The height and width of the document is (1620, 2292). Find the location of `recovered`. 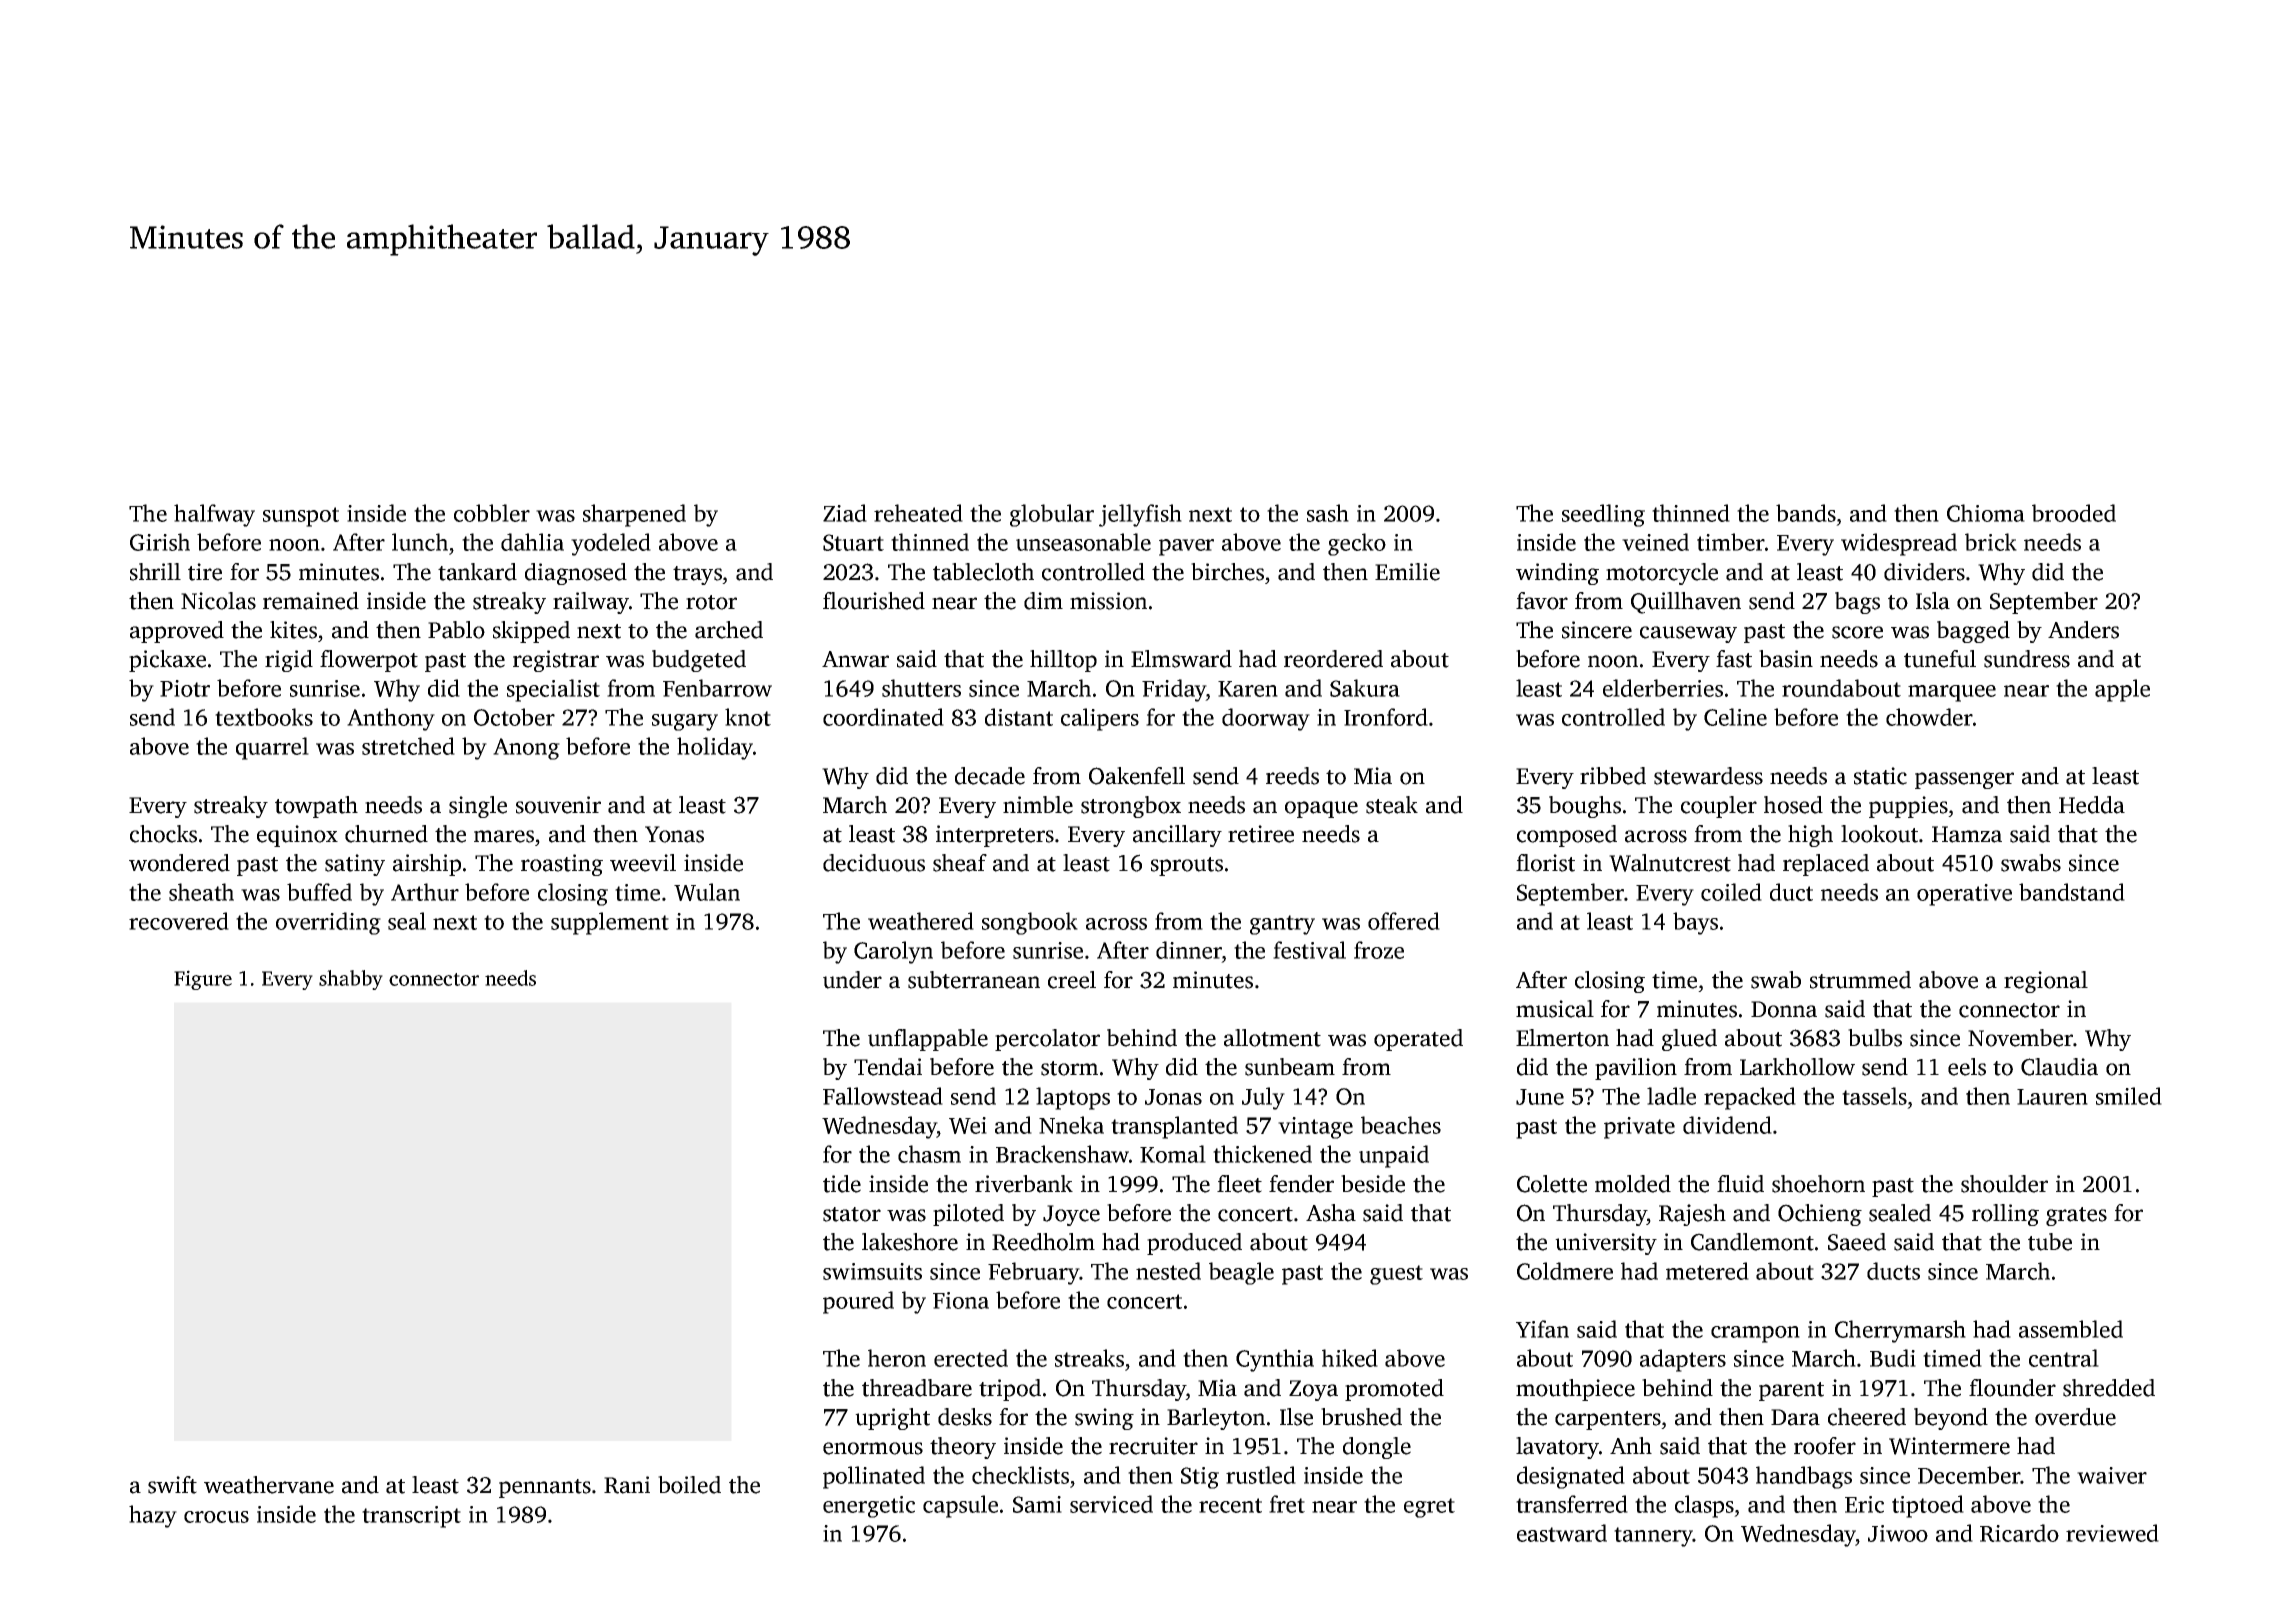

recovered is located at coordinates (179, 921).
